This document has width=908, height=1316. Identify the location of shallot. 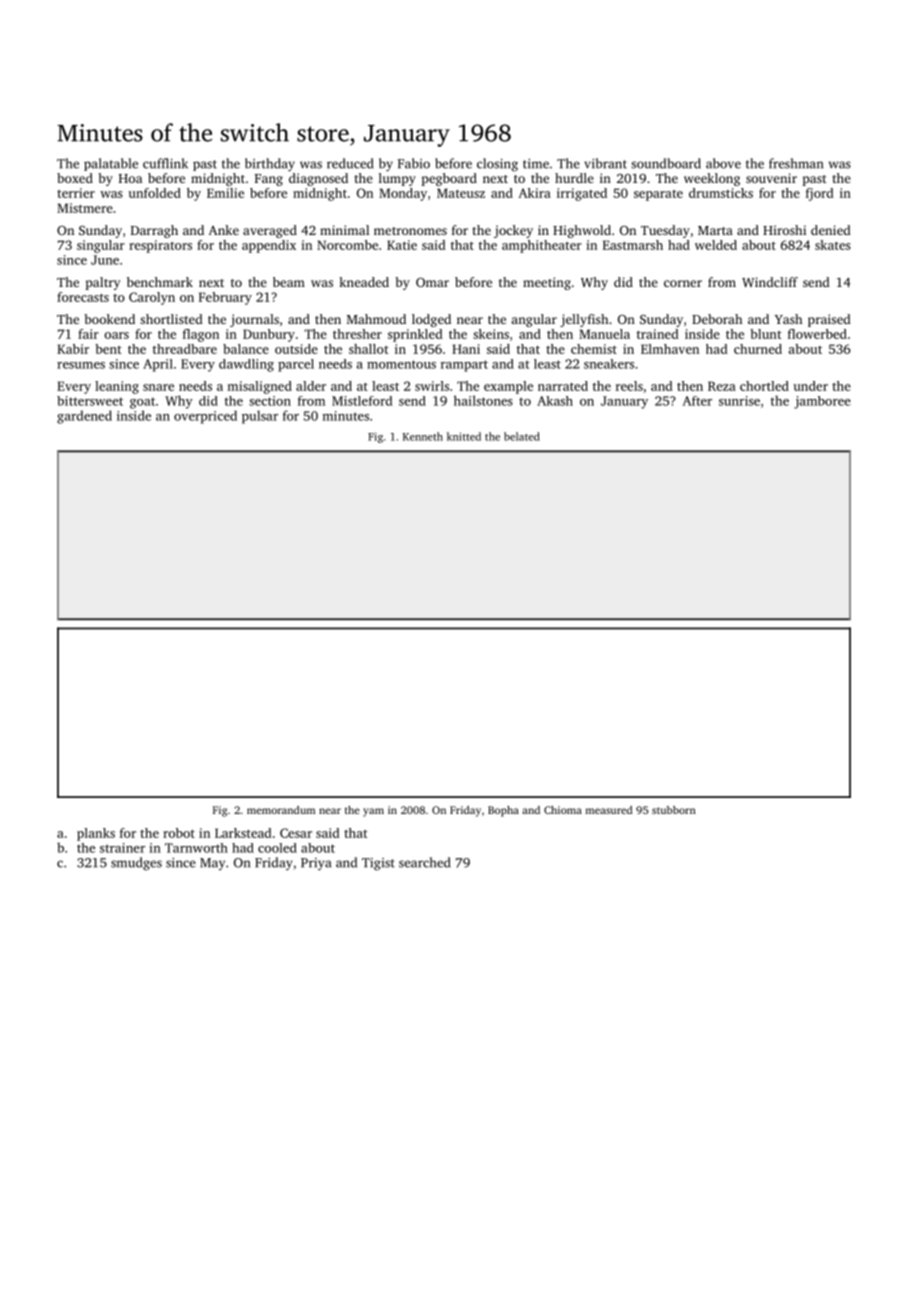
(369, 349).
